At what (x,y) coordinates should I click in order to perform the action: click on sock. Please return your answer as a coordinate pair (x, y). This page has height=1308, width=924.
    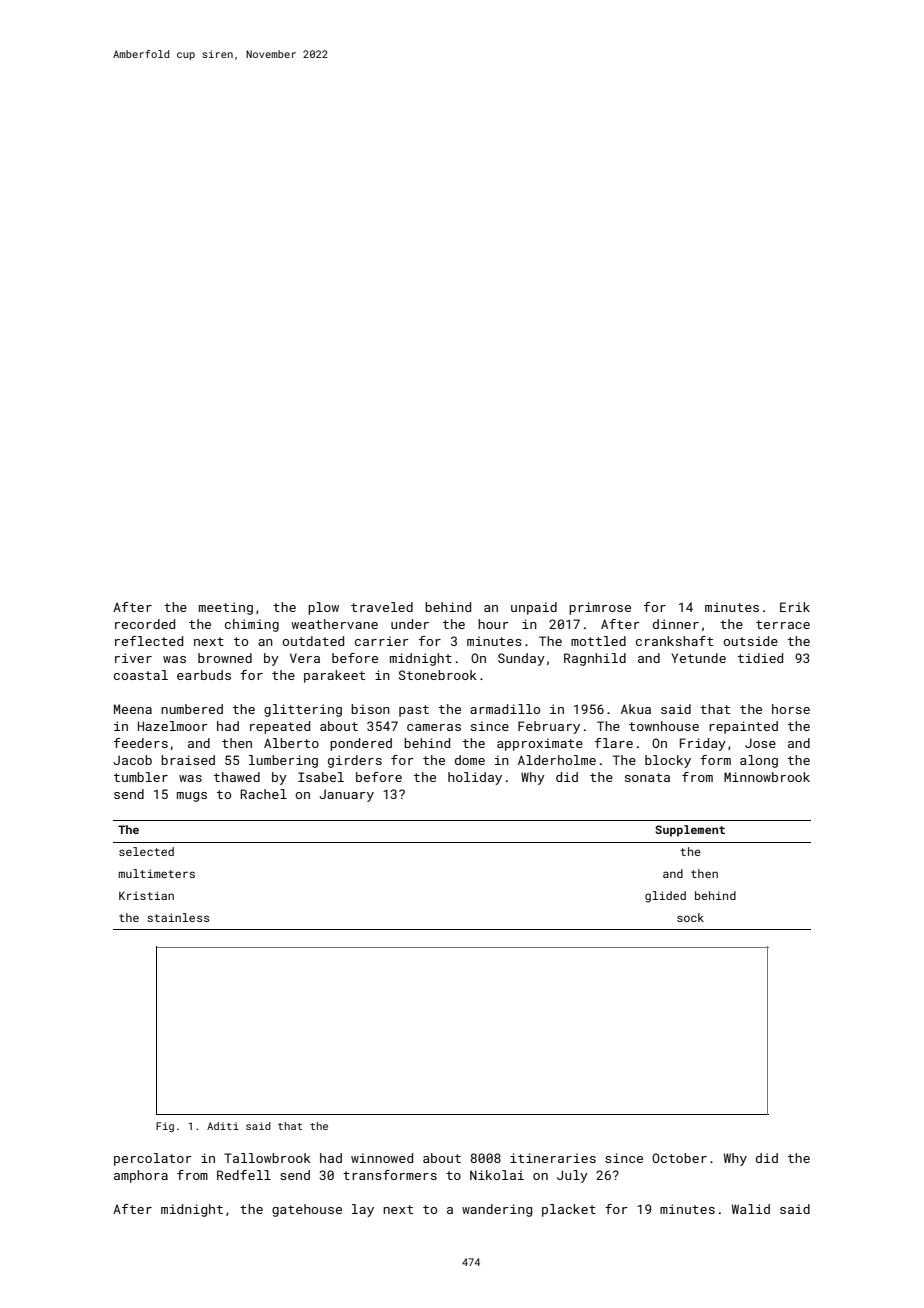
    Looking at the image, I should click on (690, 917).
